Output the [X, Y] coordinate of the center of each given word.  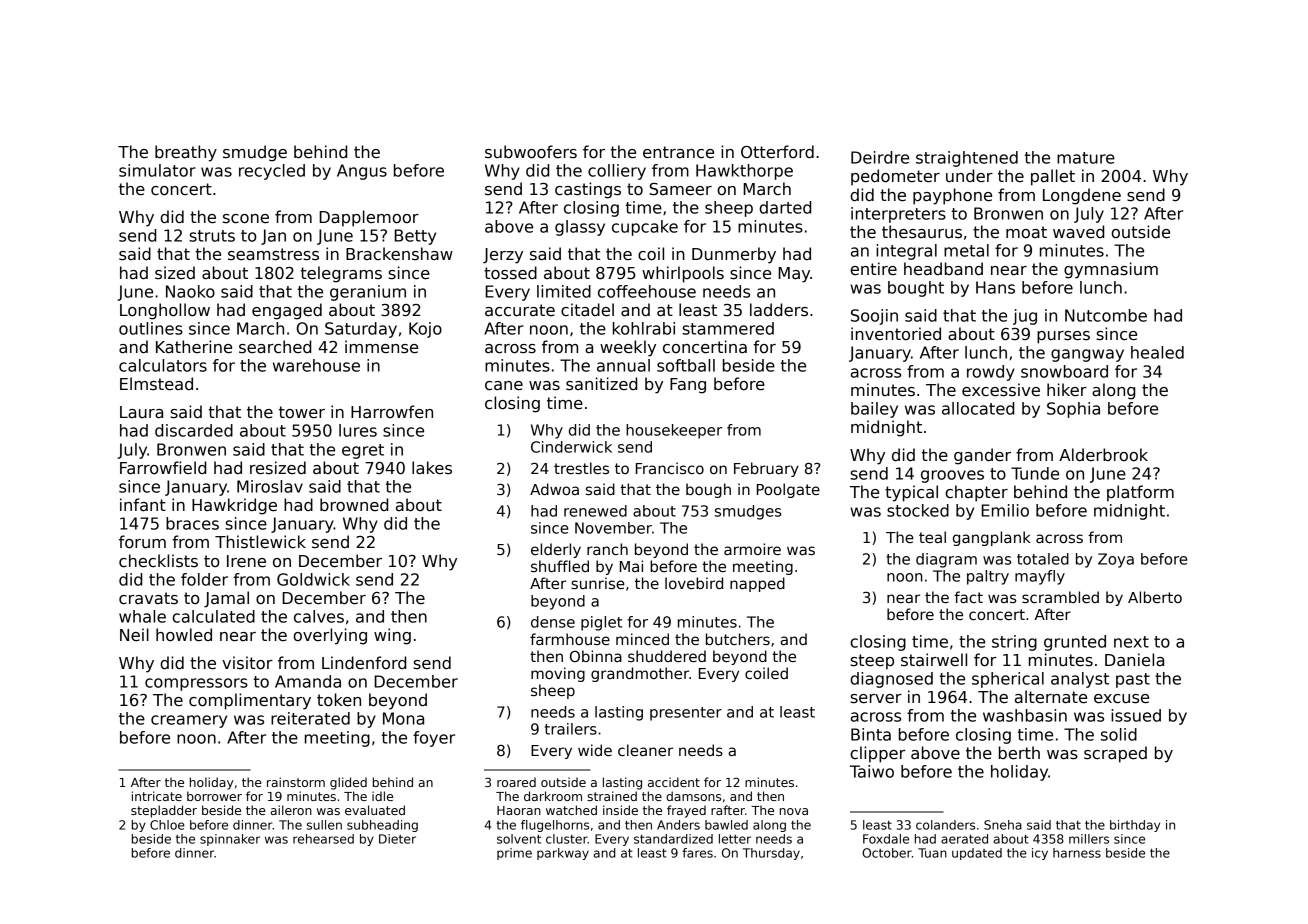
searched [275, 347]
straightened [967, 159]
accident [674, 782]
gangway [1087, 355]
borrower [214, 796]
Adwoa [554, 489]
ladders [779, 310]
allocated [978, 408]
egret [363, 451]
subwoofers [531, 152]
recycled [272, 172]
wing [392, 636]
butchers [738, 639]
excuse [1121, 699]
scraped [1115, 754]
